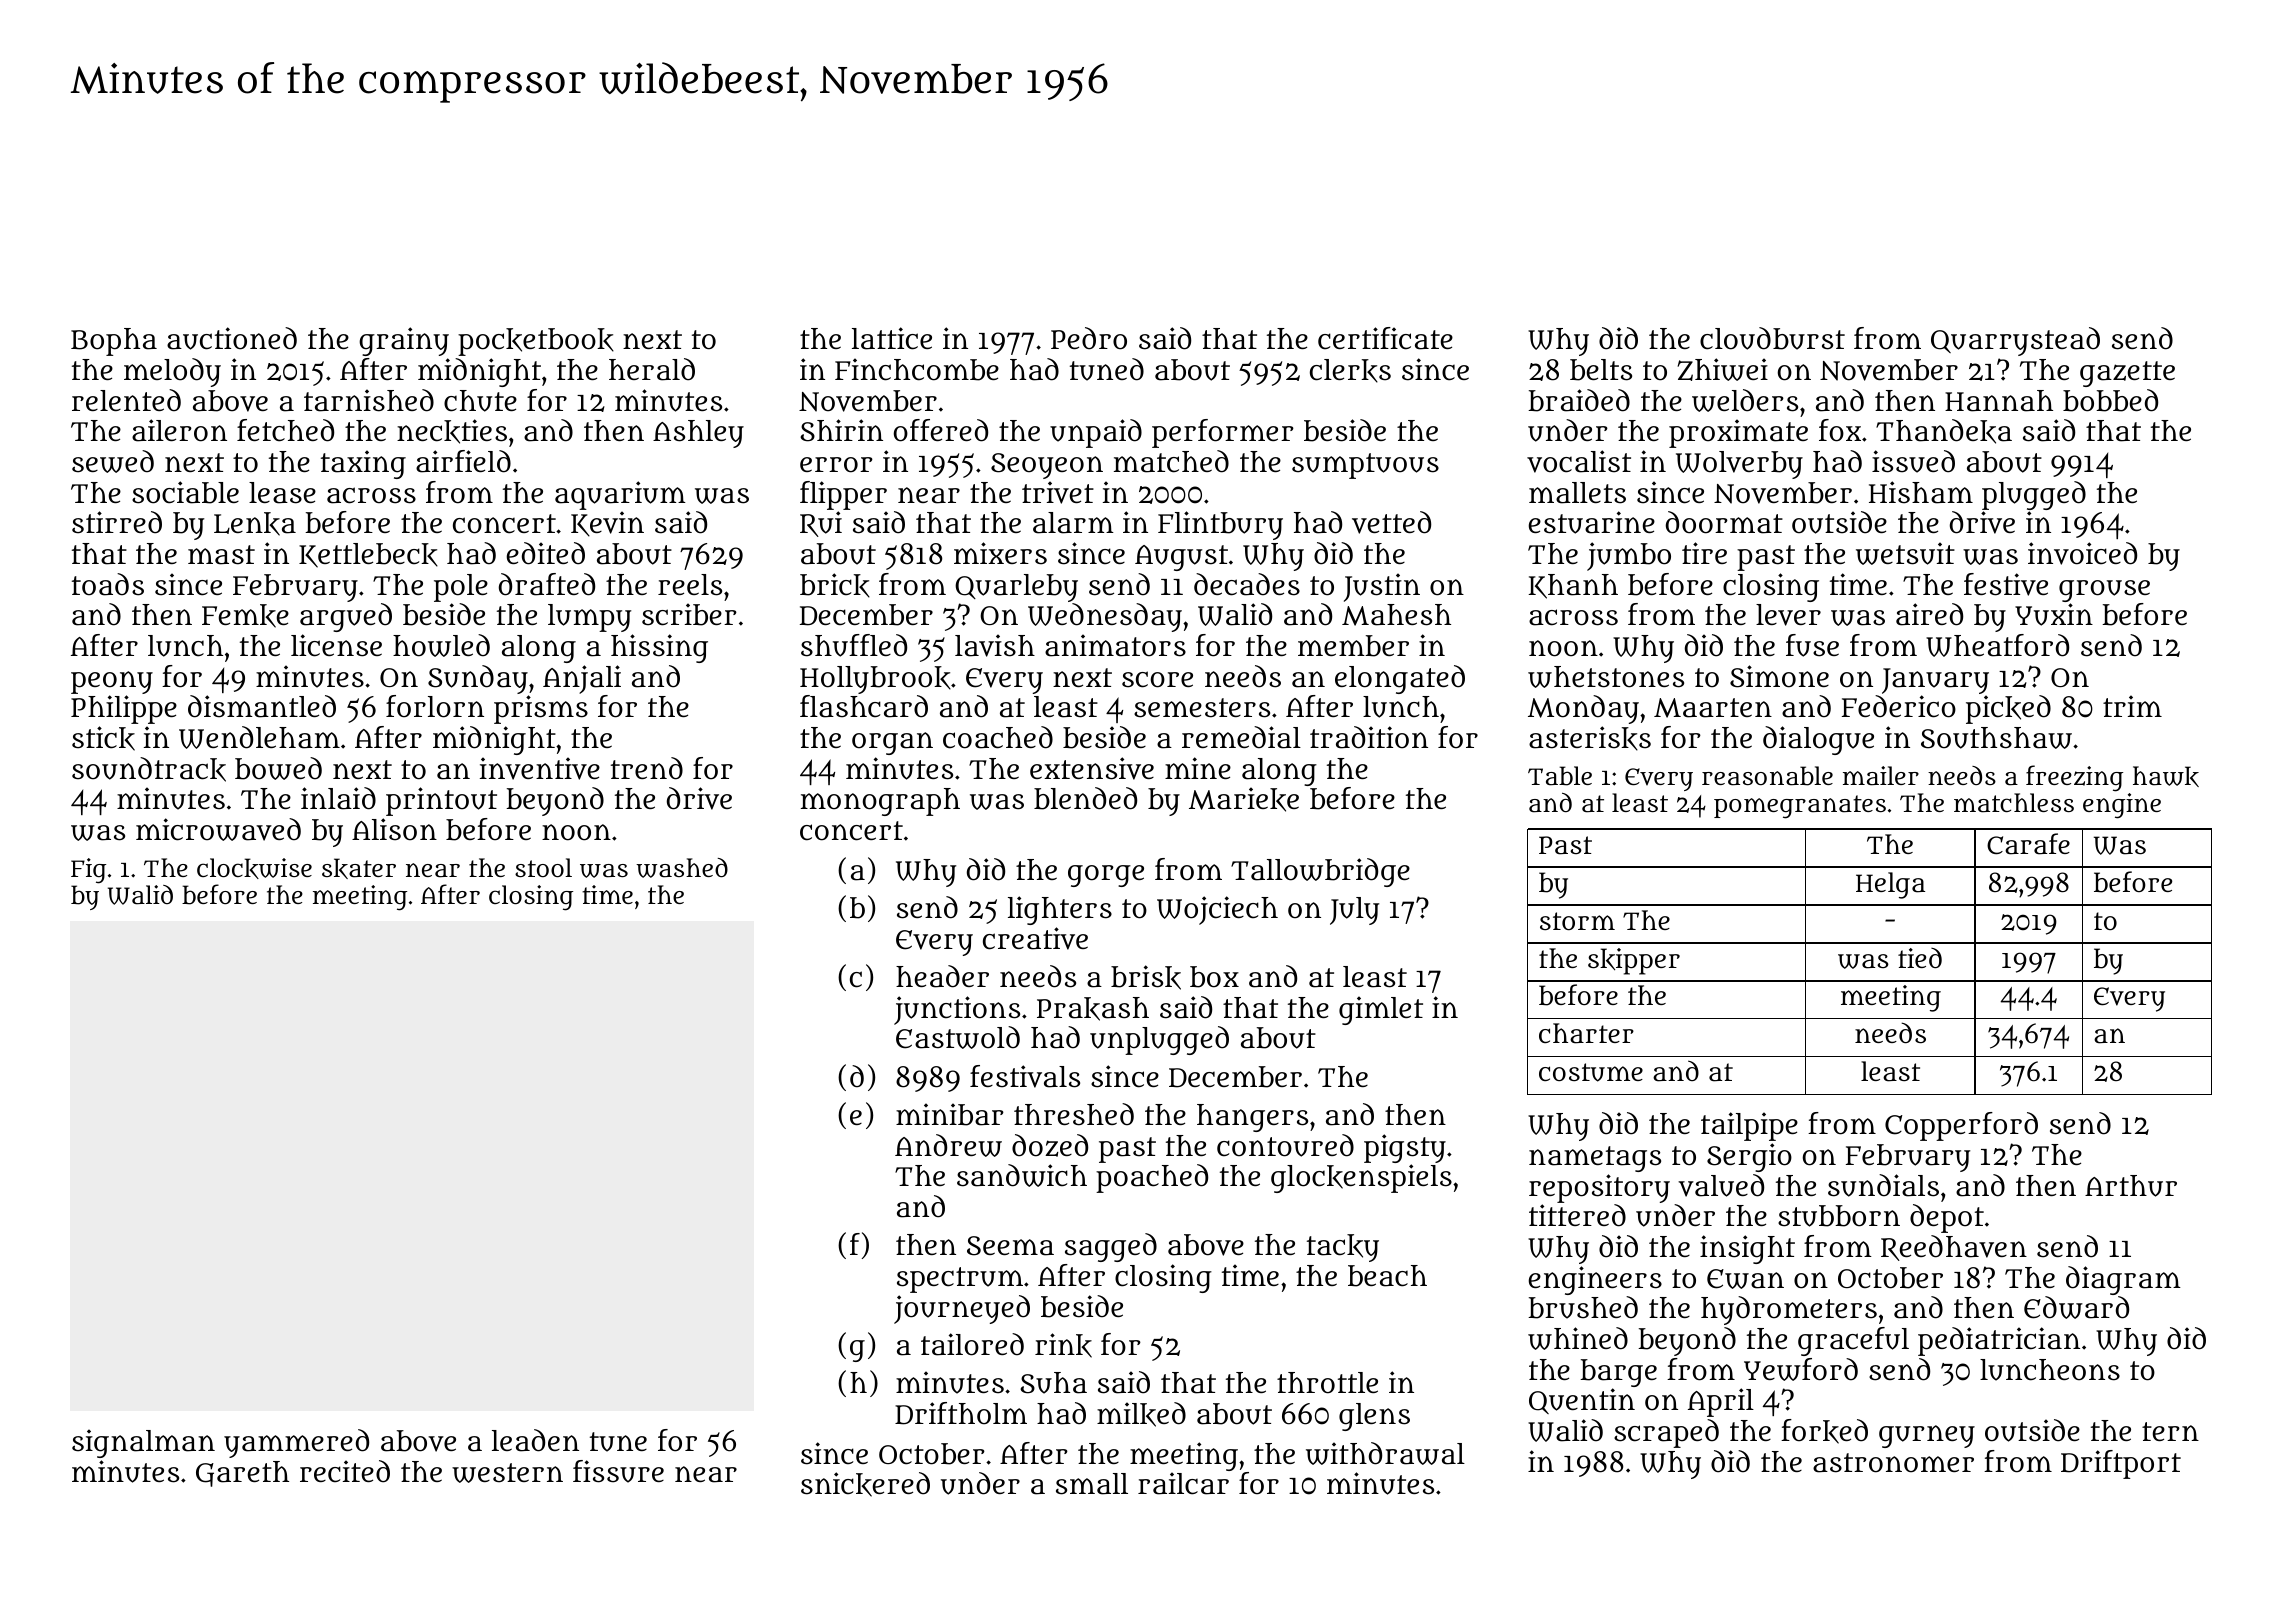  Describe the element at coordinates (535, 1440) in the page. I see `leaden` at that location.
